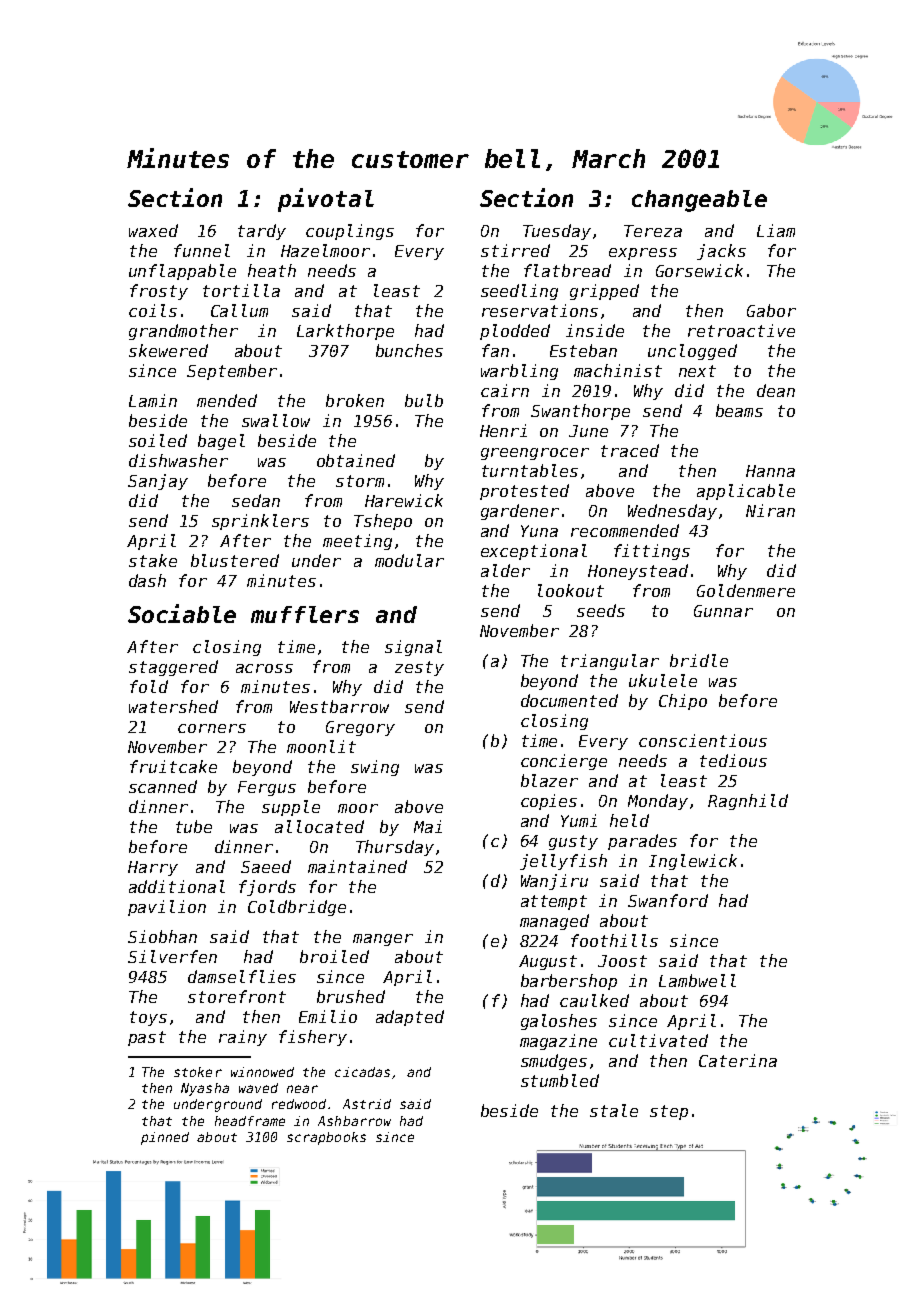 Image resolution: width=924 pixels, height=1311 pixels. Describe the element at coordinates (699, 201) in the page. I see `changeable` at that location.
